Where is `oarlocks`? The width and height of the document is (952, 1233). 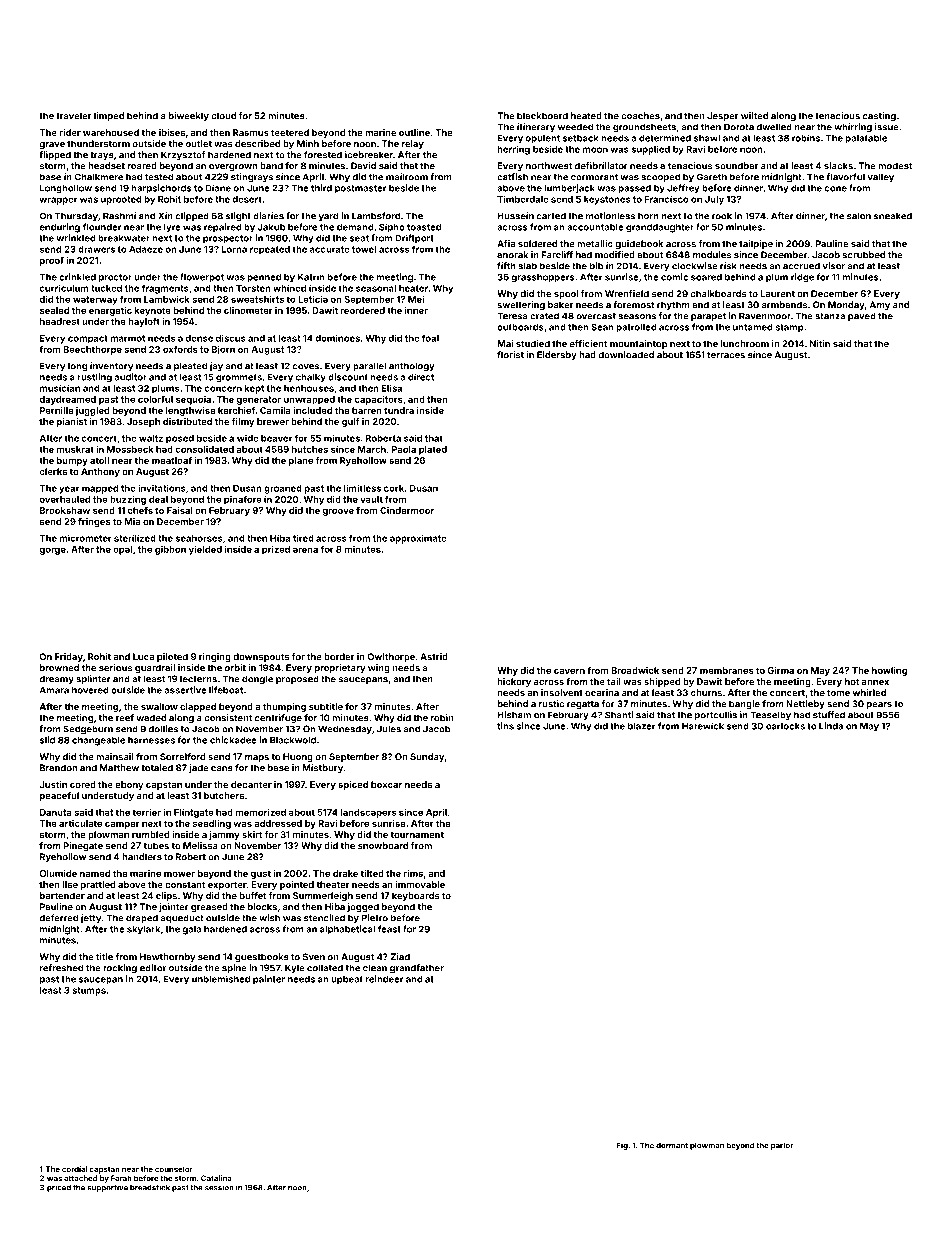
oarlocks is located at coordinates (785, 726).
